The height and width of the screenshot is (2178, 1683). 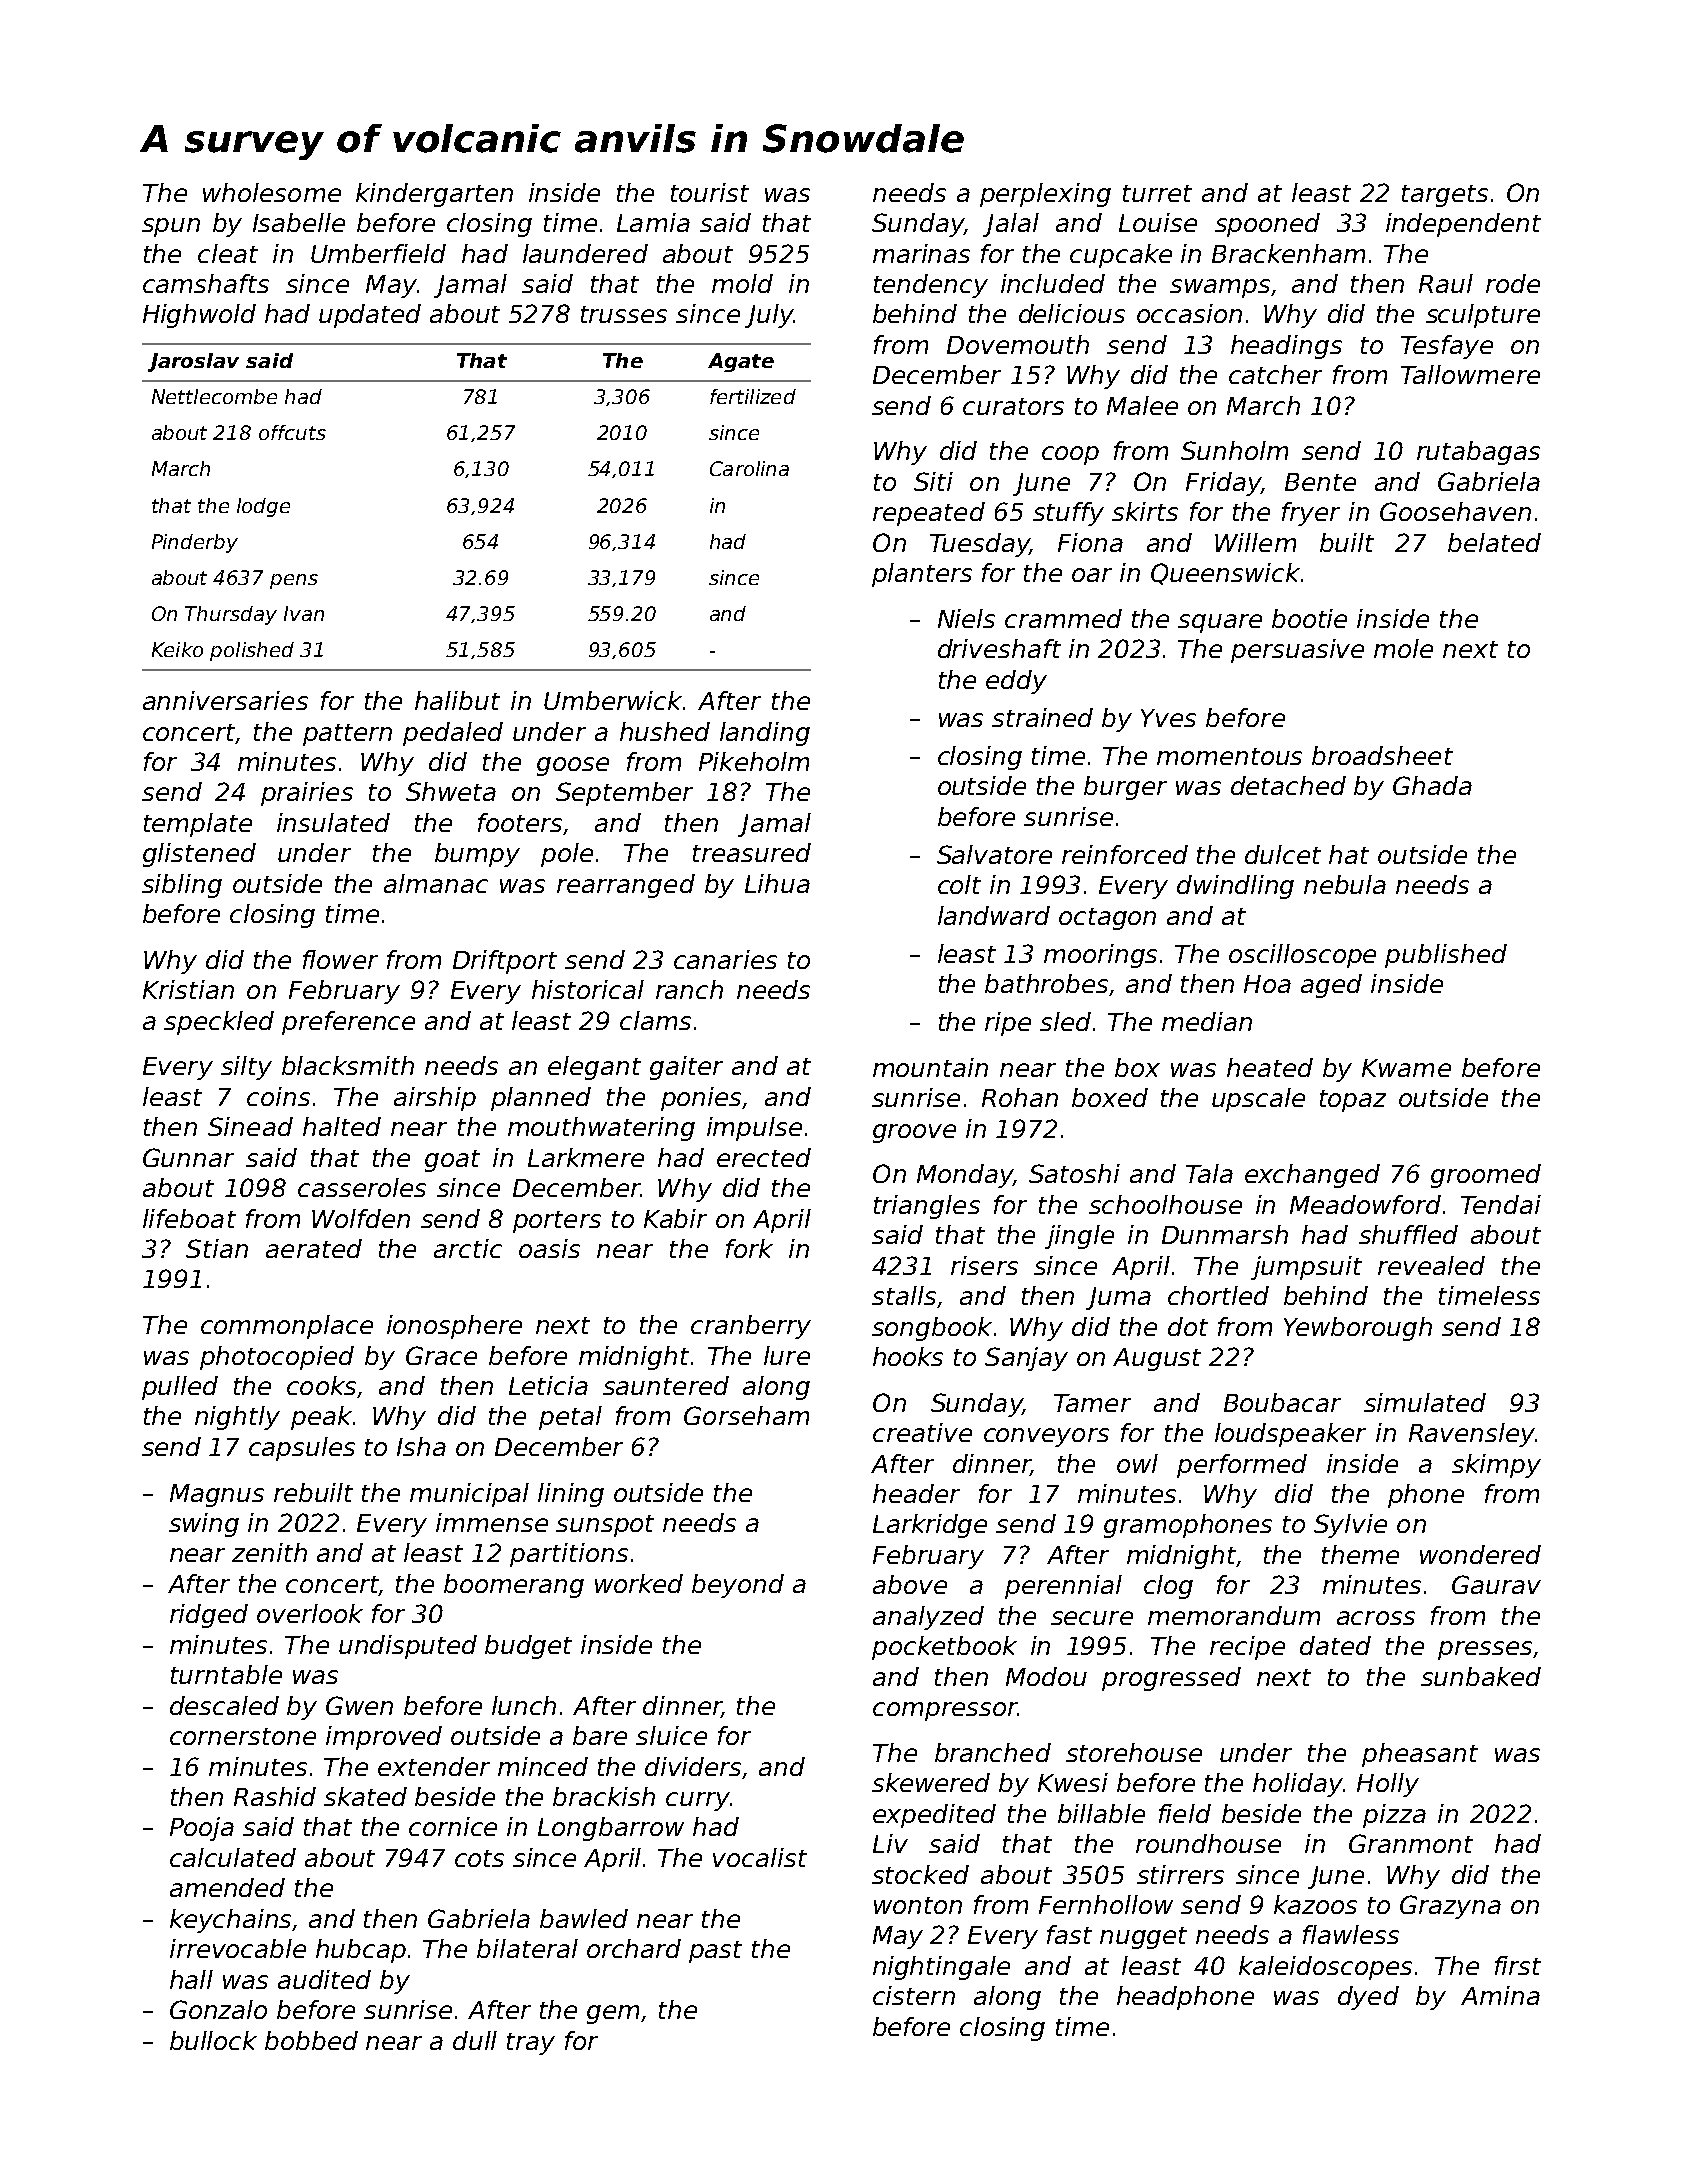 What do you see at coordinates (1420, 1755) in the screenshot?
I see `pheasant` at bounding box center [1420, 1755].
